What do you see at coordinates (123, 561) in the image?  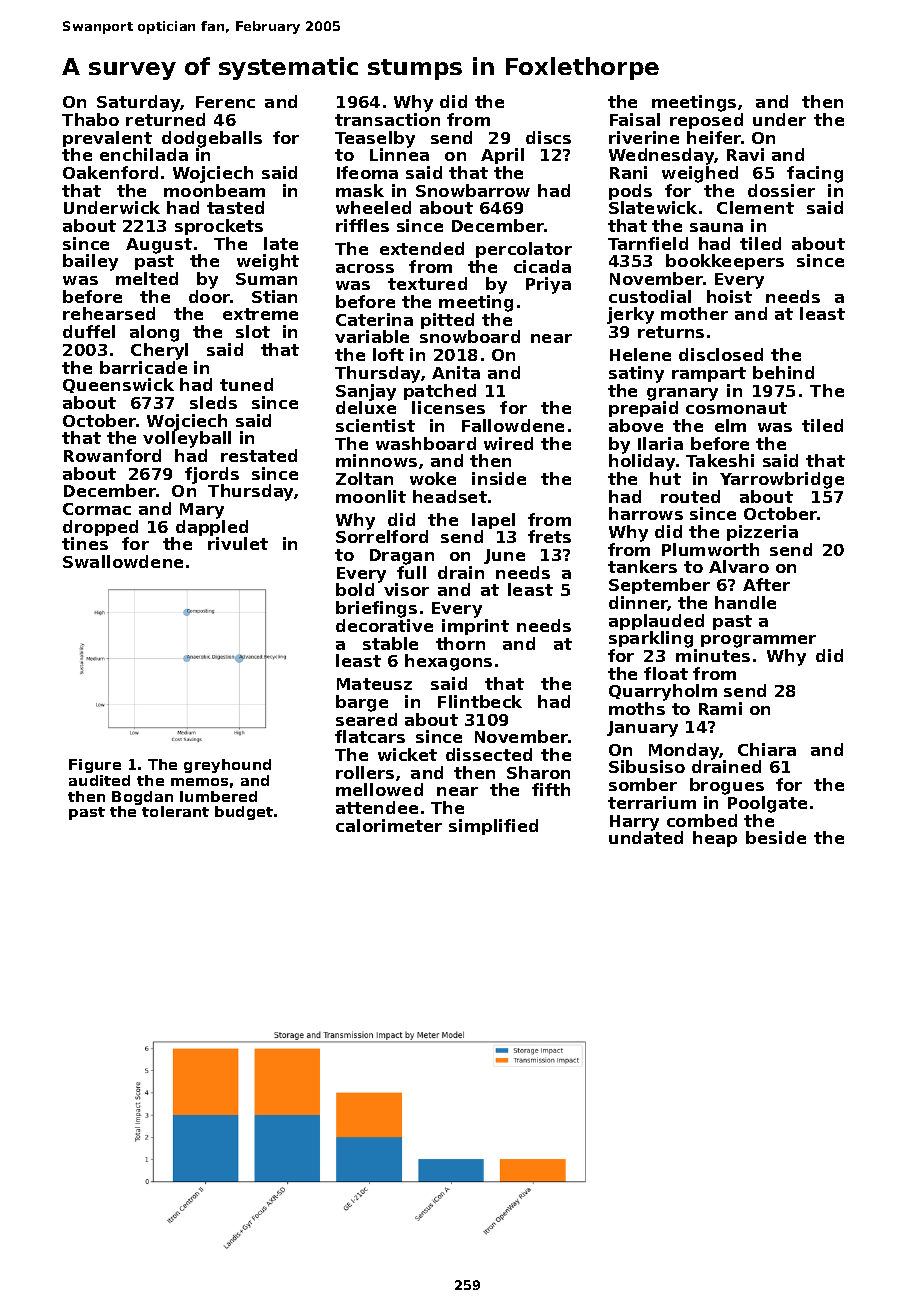 I see `Swallowdene` at bounding box center [123, 561].
